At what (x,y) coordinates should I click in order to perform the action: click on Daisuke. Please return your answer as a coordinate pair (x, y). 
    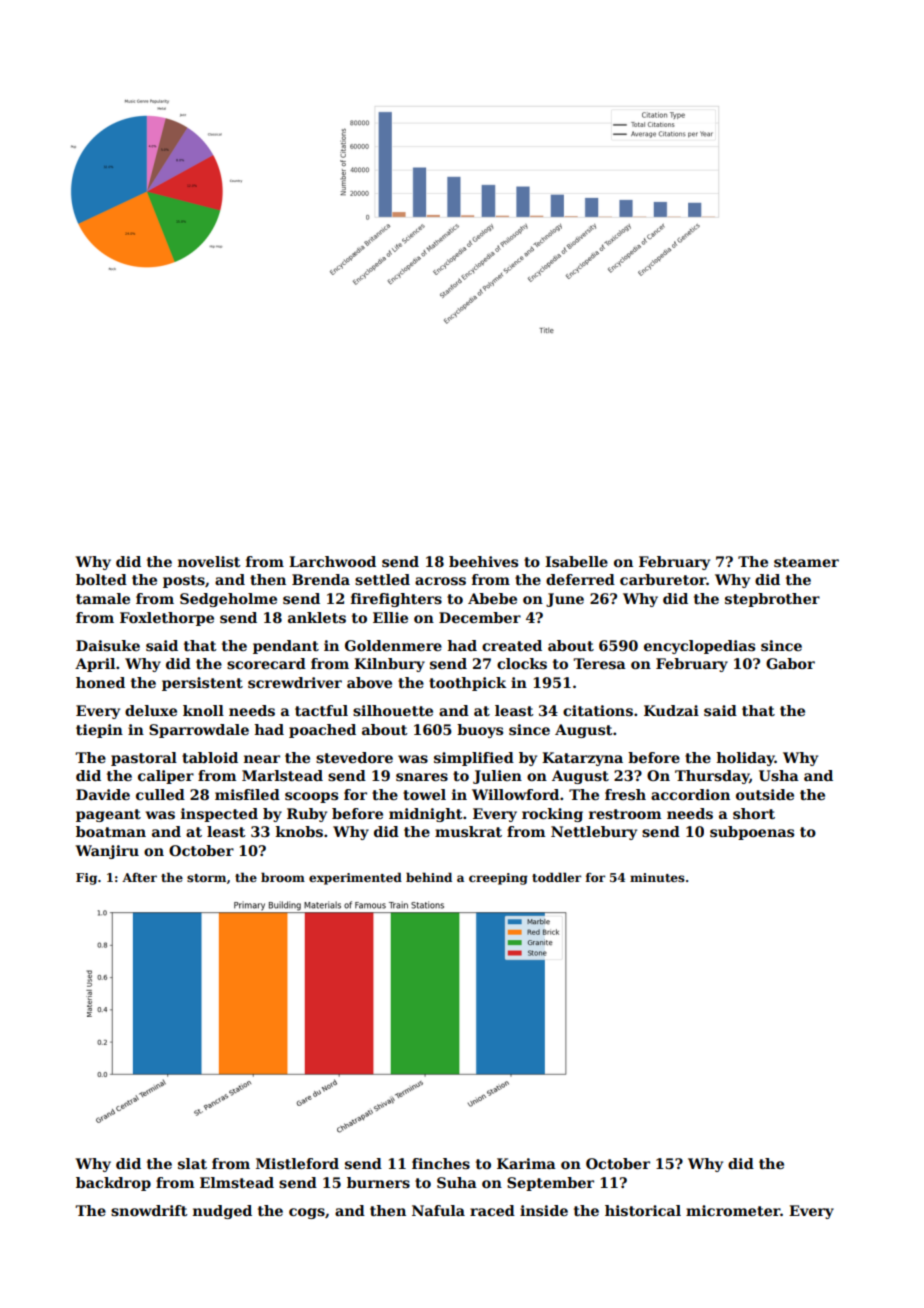
    Looking at the image, I should click on (108, 645).
